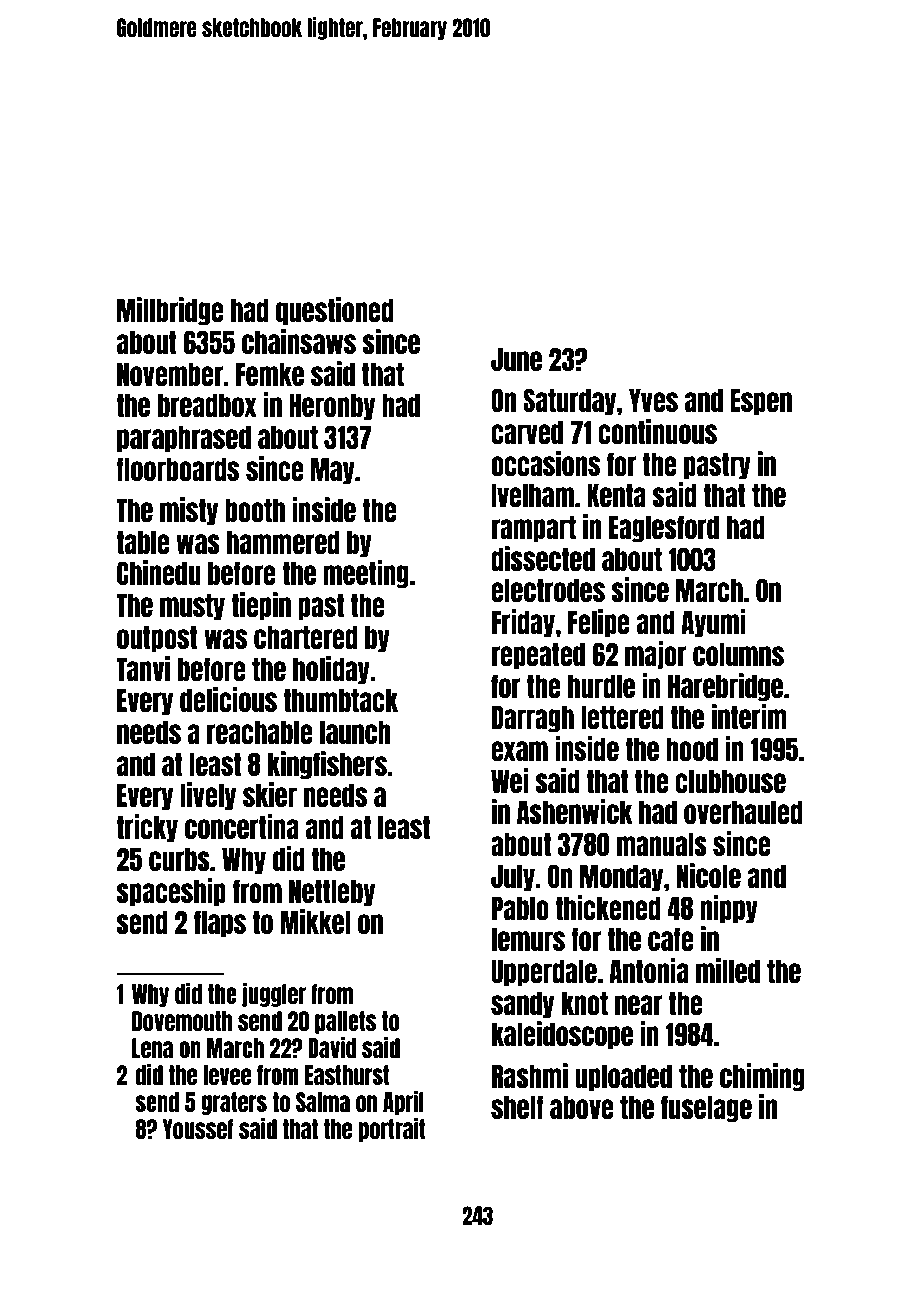  Describe the element at coordinates (692, 749) in the screenshot. I see `hood` at that location.
